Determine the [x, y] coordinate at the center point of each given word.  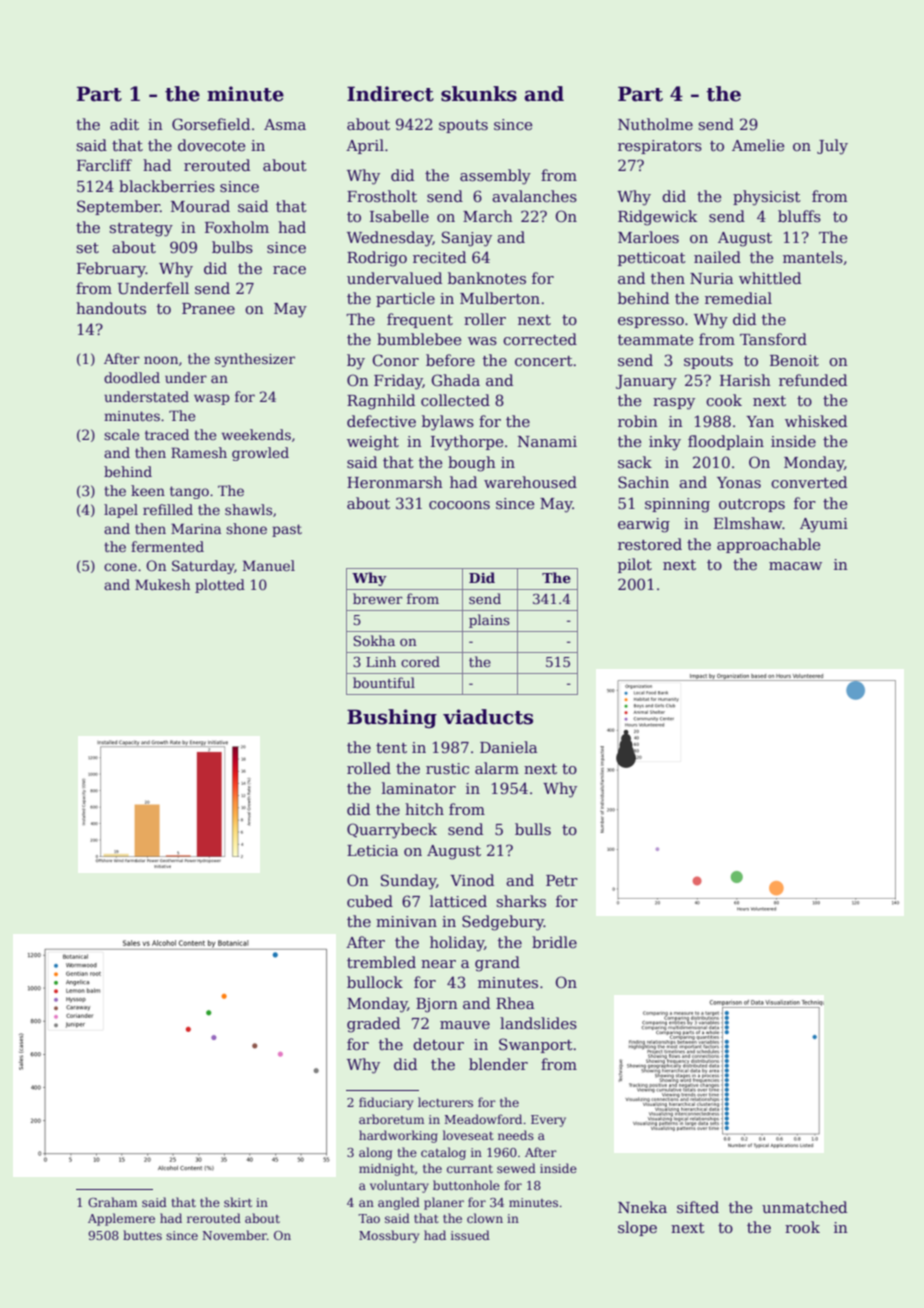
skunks [479, 94]
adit [124, 124]
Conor [395, 360]
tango [189, 492]
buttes [142, 1235]
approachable [769, 545]
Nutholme [655, 124]
